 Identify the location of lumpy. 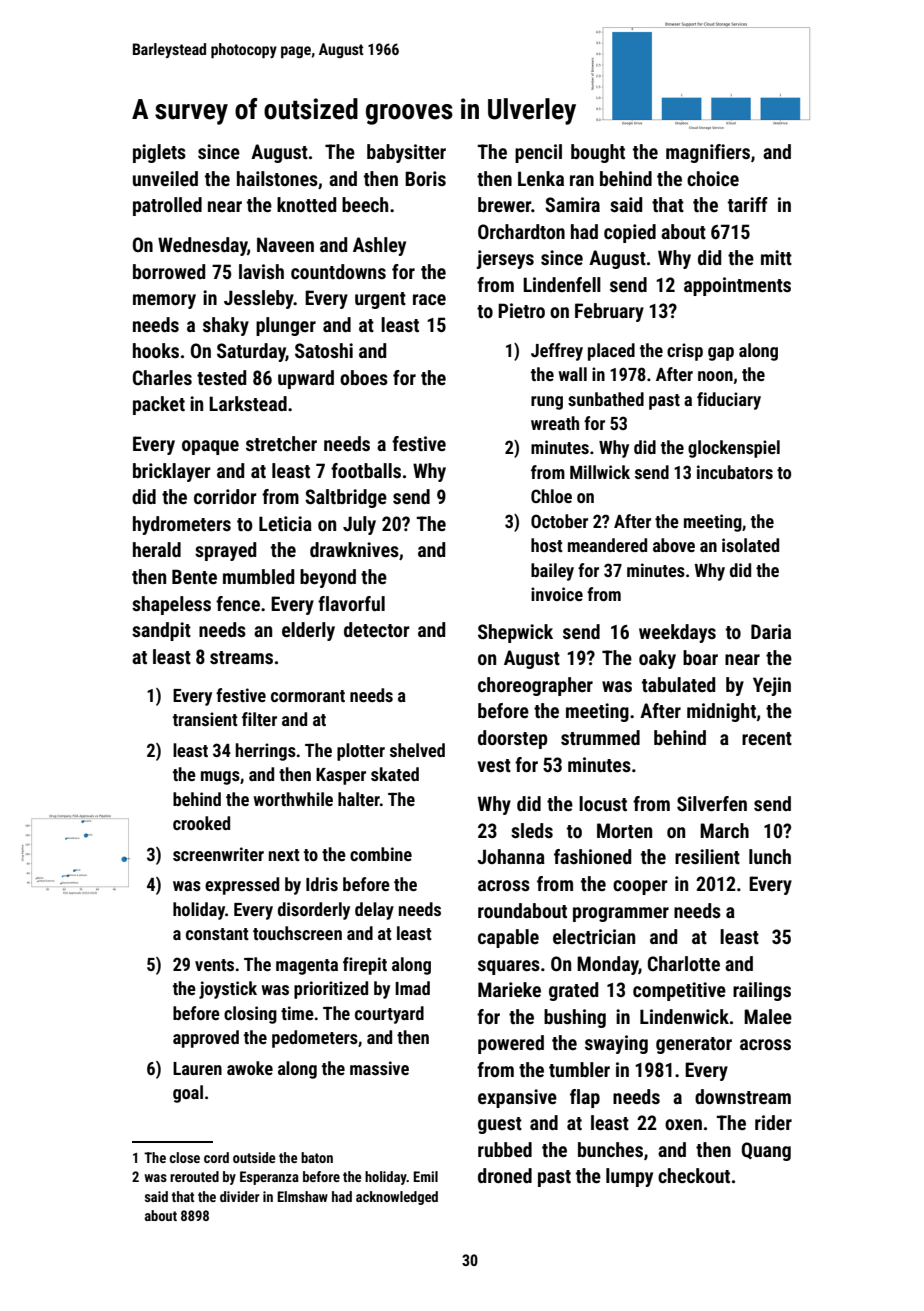
(629, 1177).
